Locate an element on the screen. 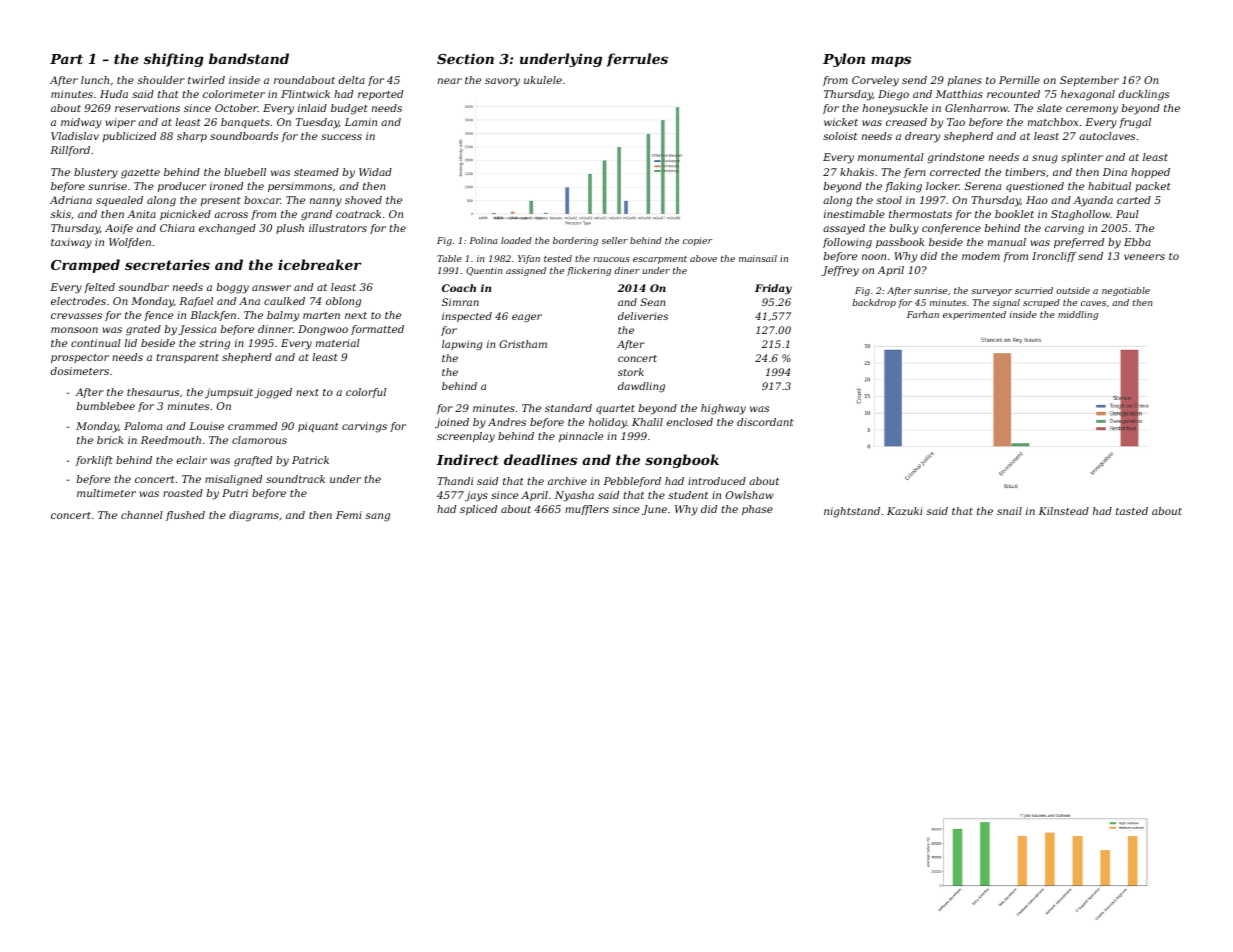  carted is located at coordinates (1134, 200).
